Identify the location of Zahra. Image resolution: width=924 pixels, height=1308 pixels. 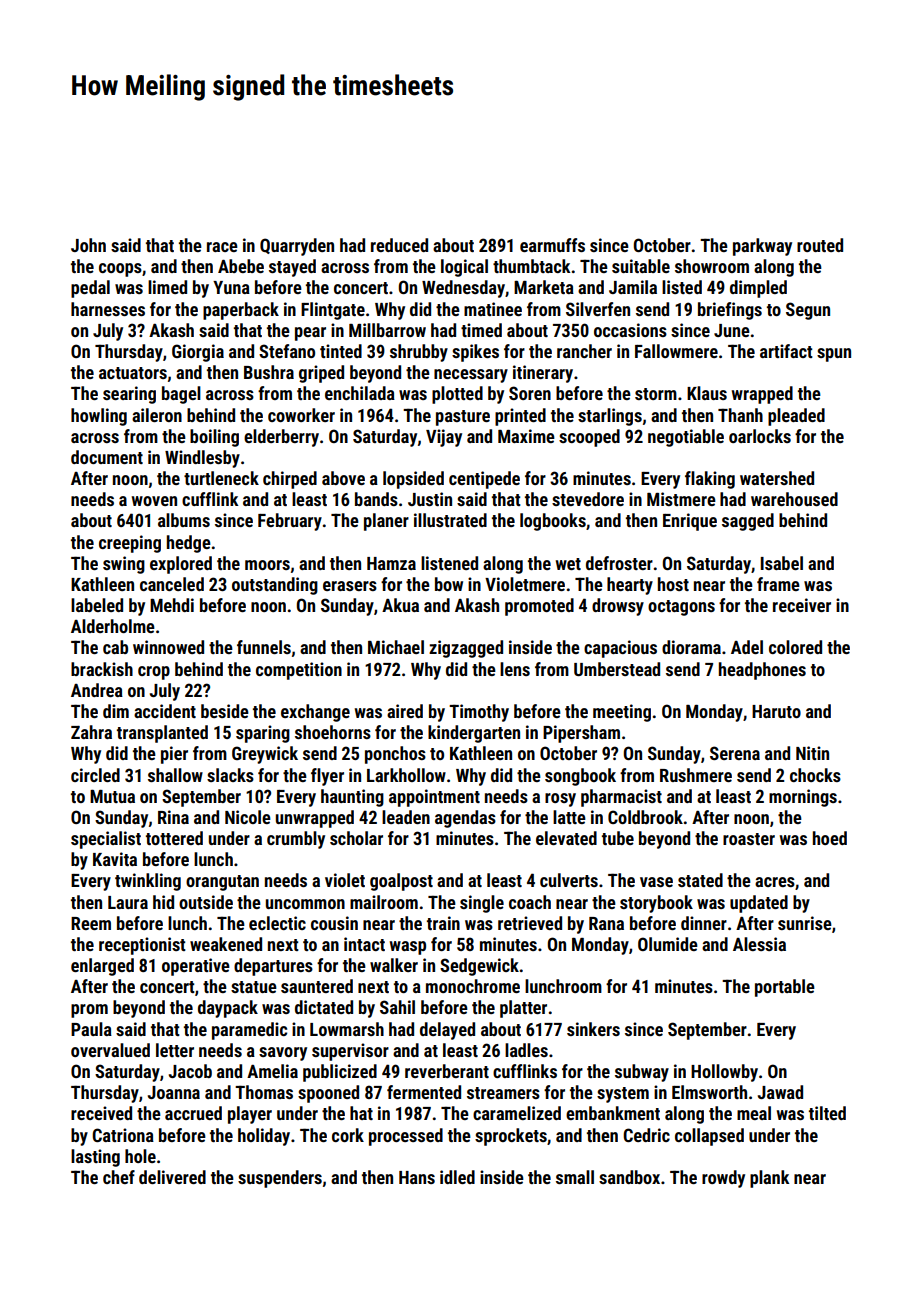
(91, 732).
